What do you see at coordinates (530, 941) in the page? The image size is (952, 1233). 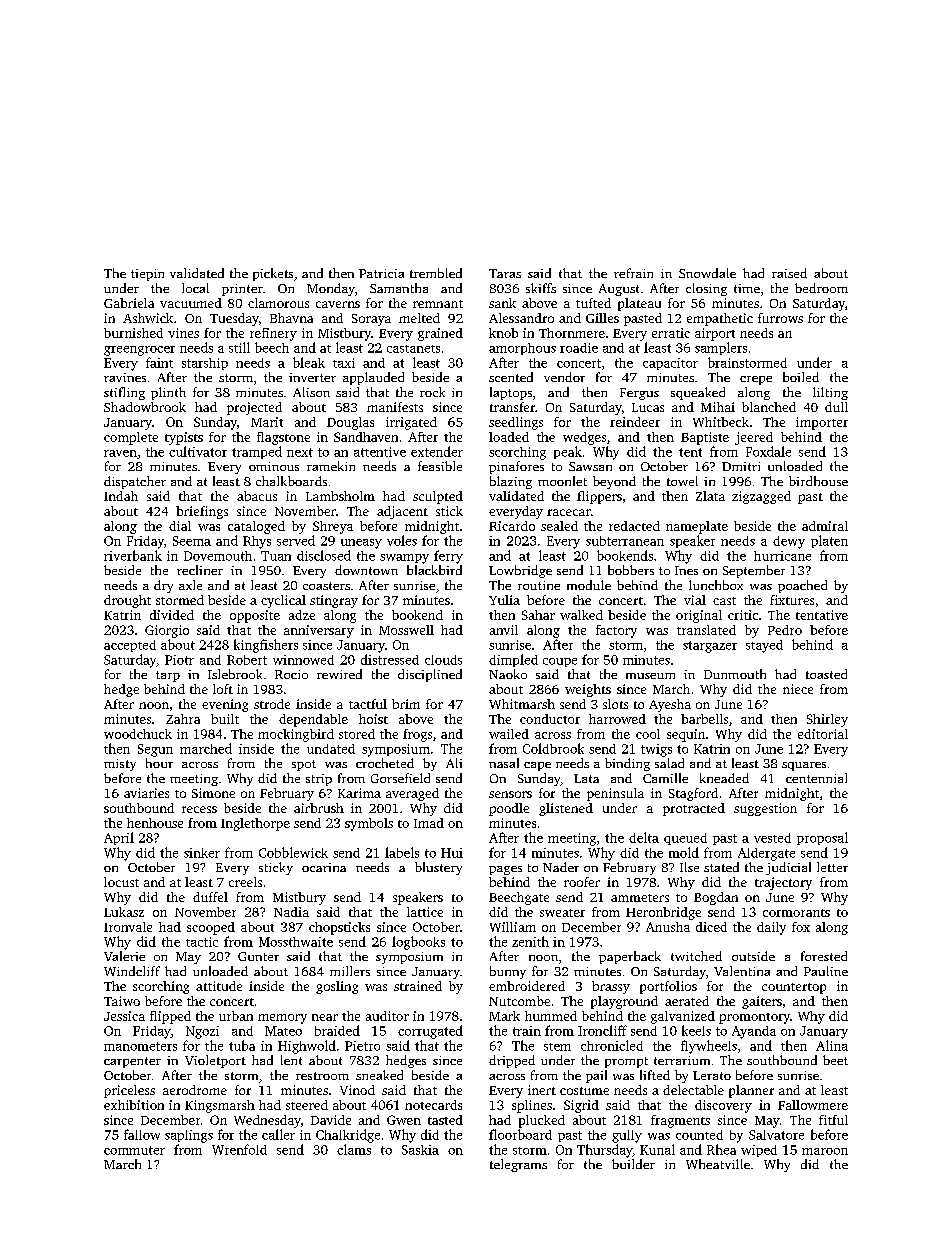 I see `zenith` at bounding box center [530, 941].
